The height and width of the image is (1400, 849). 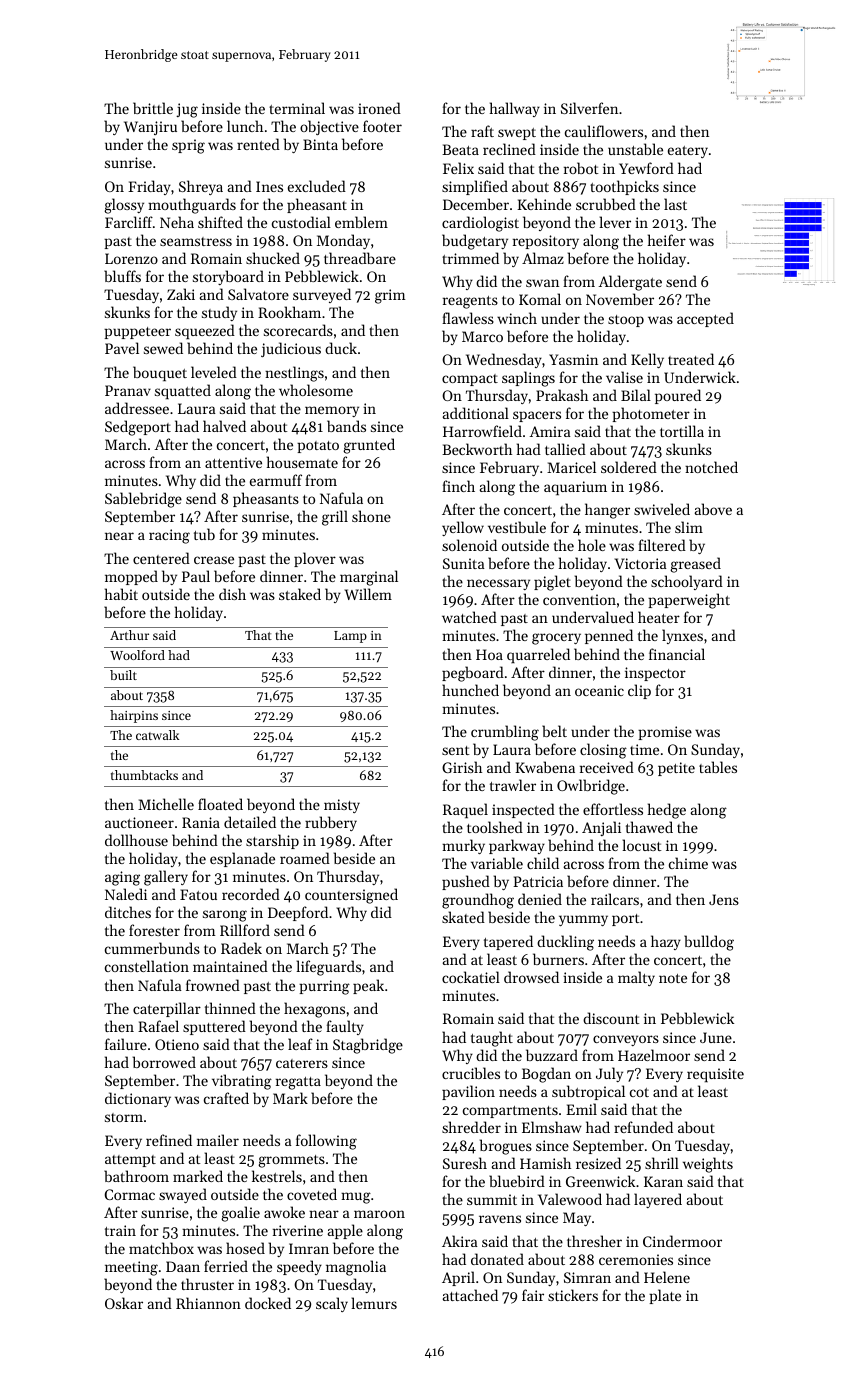 I want to click on lemurs, so click(x=374, y=1303).
